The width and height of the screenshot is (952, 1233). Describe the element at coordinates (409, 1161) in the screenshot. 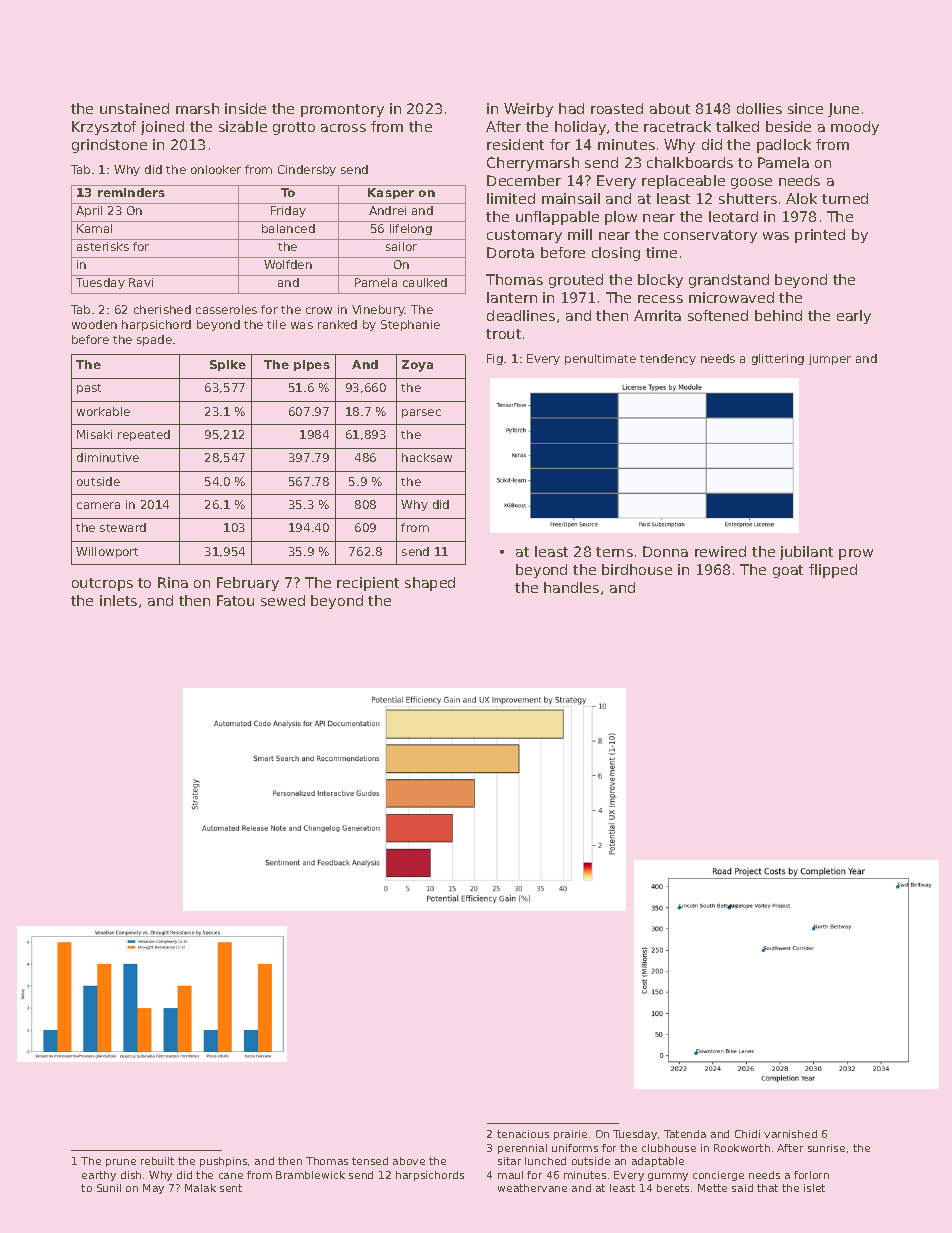

I see `above` at that location.
